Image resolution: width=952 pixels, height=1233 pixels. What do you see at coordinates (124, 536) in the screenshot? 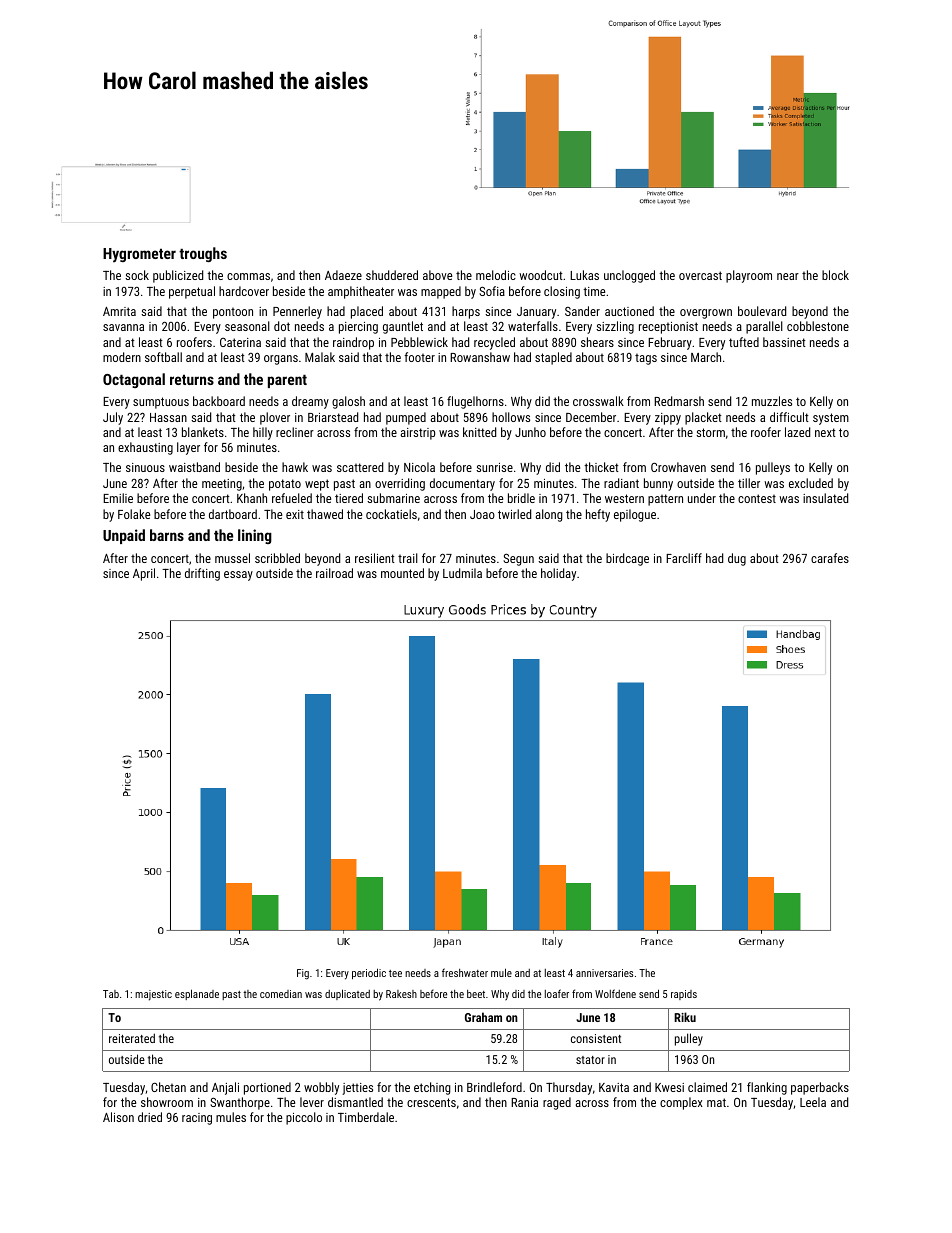
I see `Unpaid` at bounding box center [124, 536].
